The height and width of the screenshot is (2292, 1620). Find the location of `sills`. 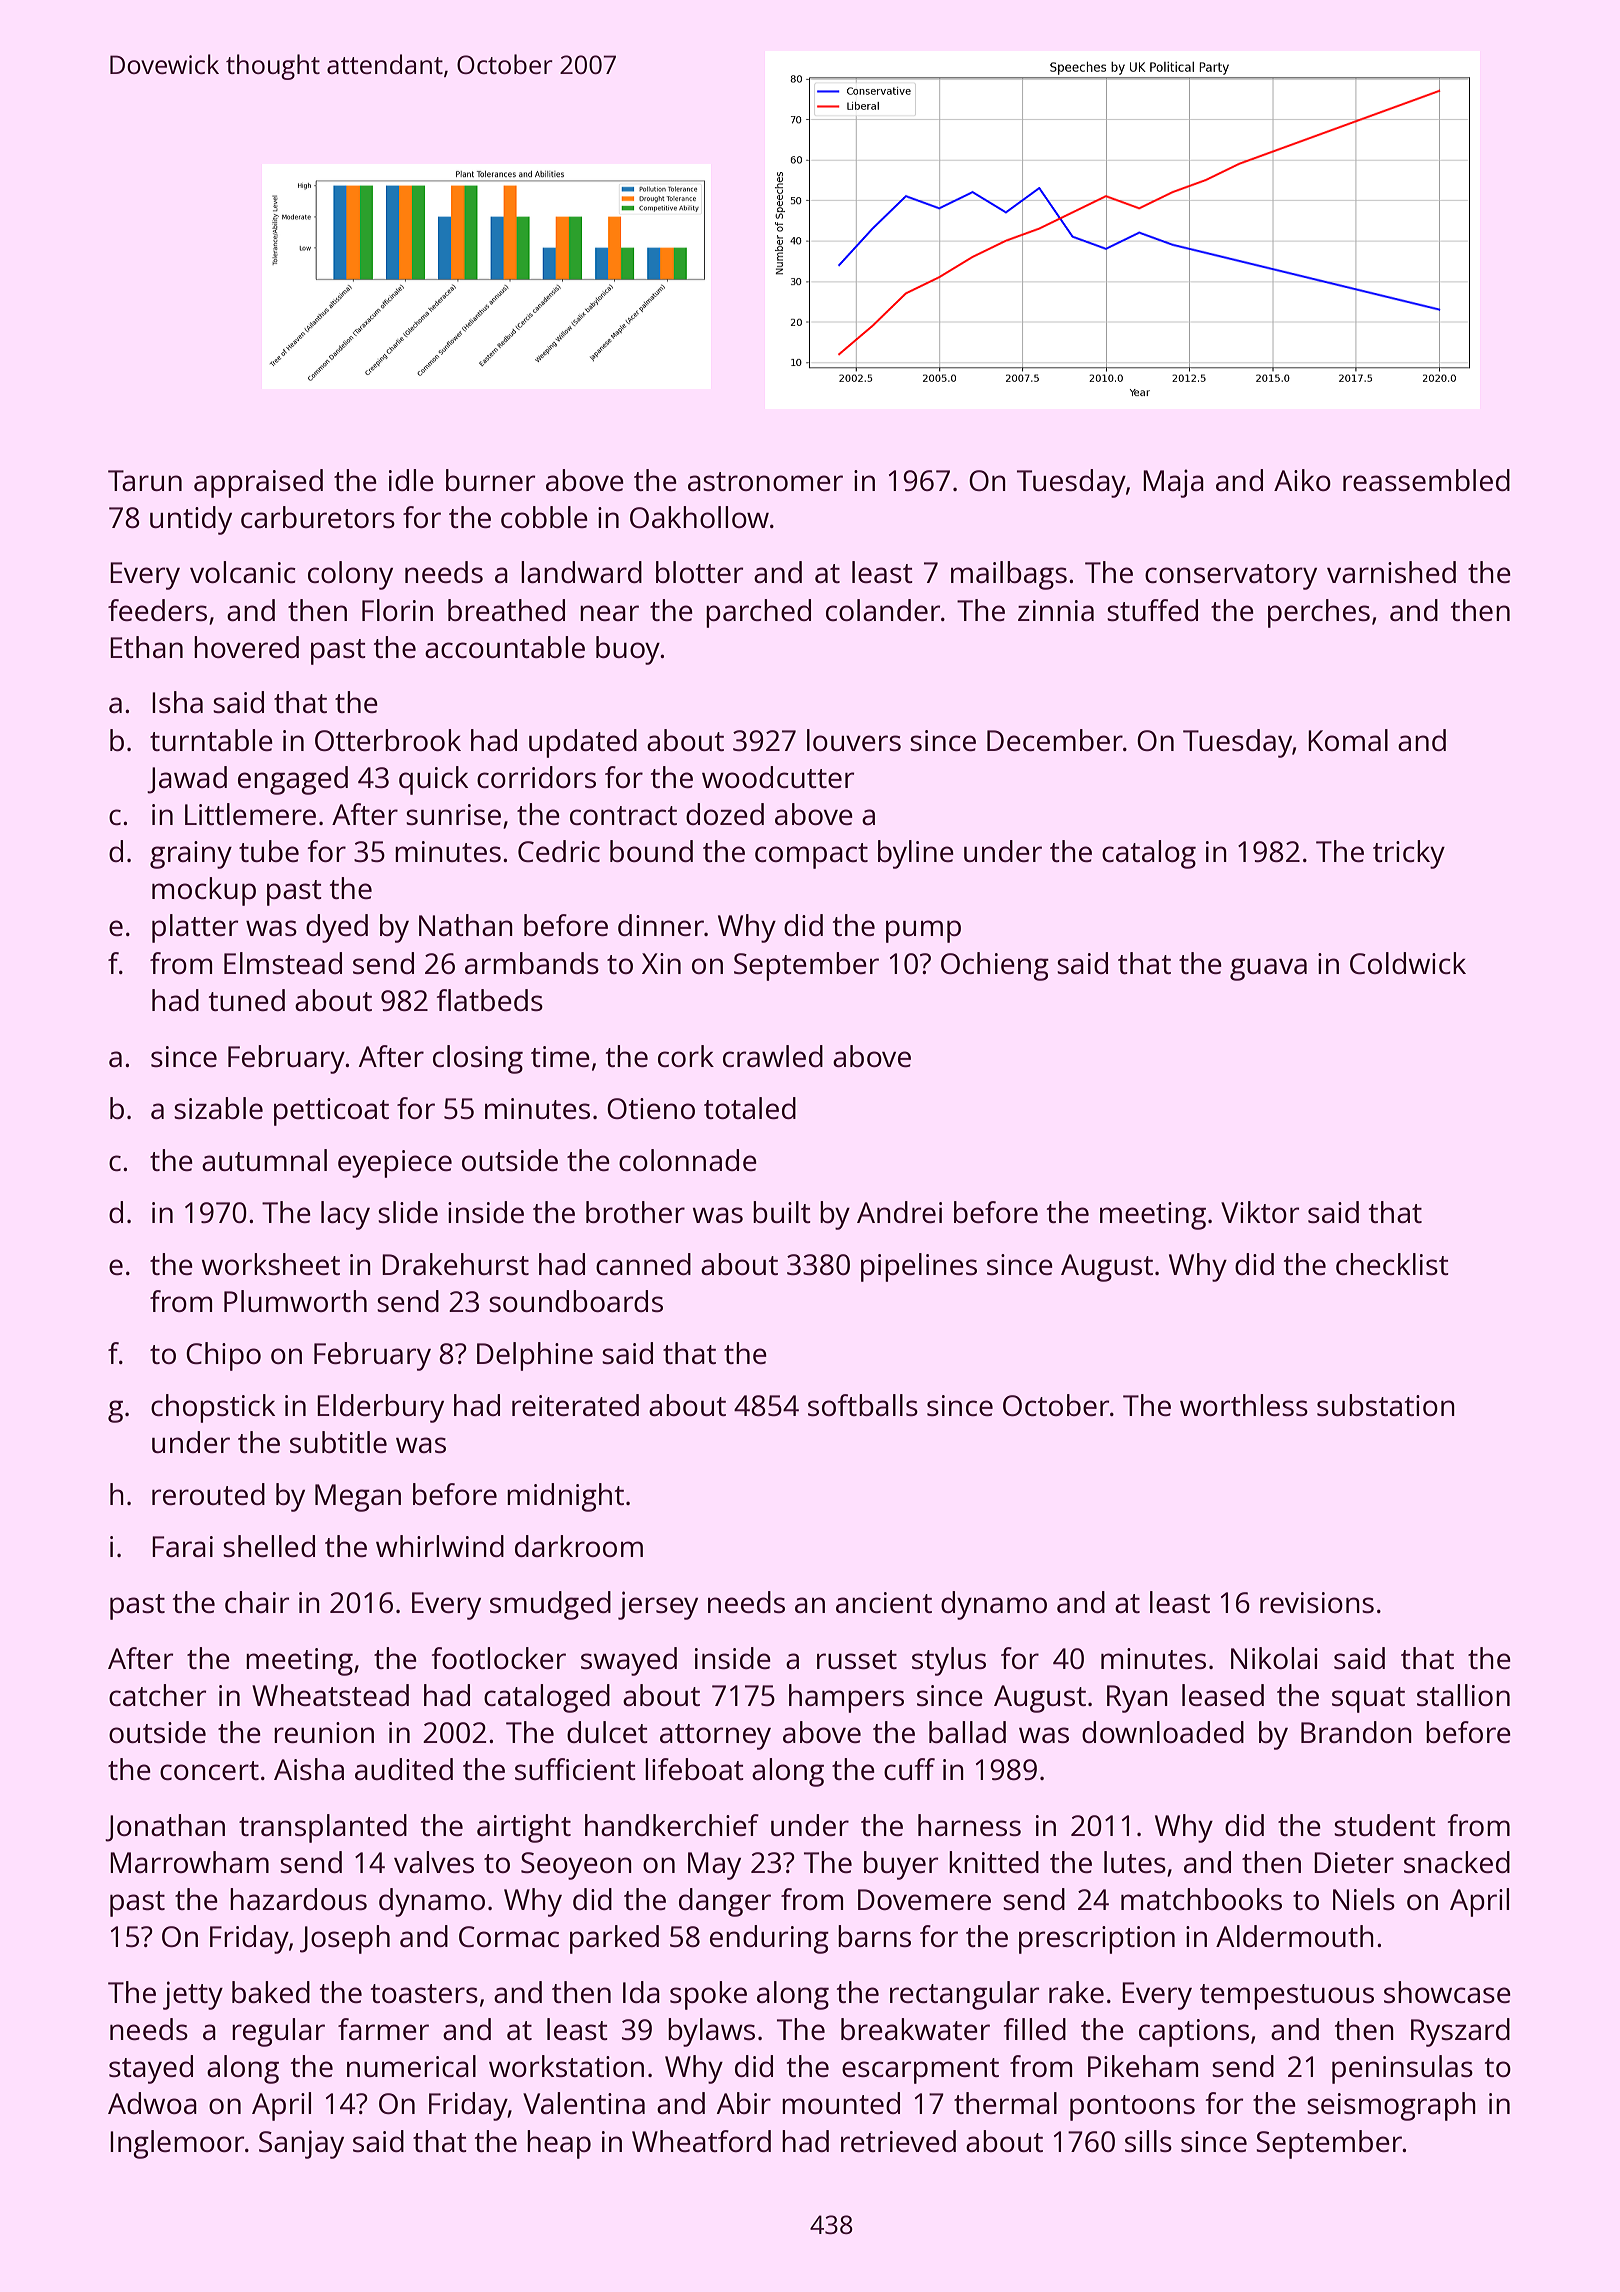

sills is located at coordinates (1148, 2141).
